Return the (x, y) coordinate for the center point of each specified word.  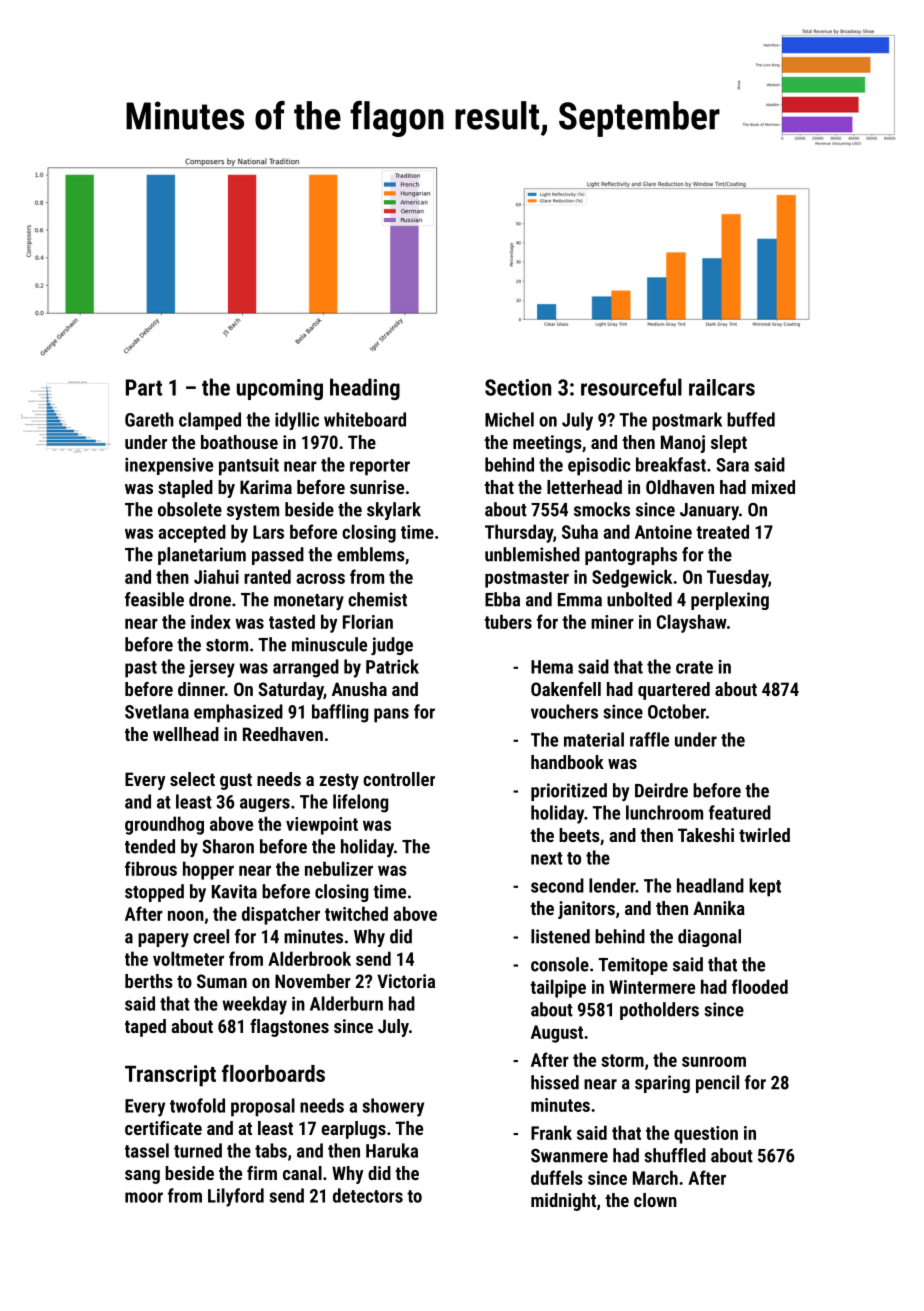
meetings (547, 444)
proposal (263, 1107)
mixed (773, 487)
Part (144, 387)
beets (579, 835)
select (192, 779)
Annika (719, 908)
